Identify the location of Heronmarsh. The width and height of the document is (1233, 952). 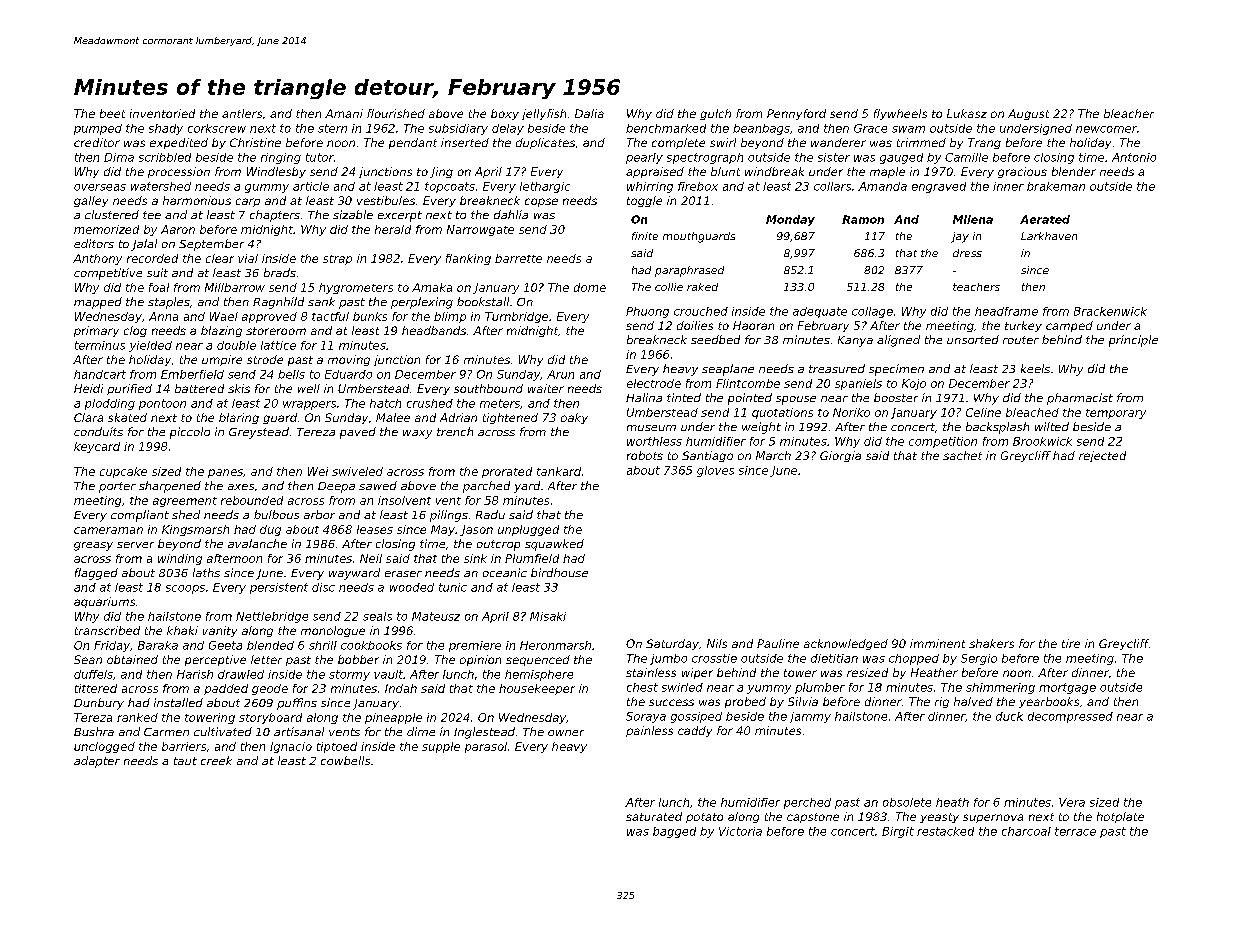
(555, 645).
